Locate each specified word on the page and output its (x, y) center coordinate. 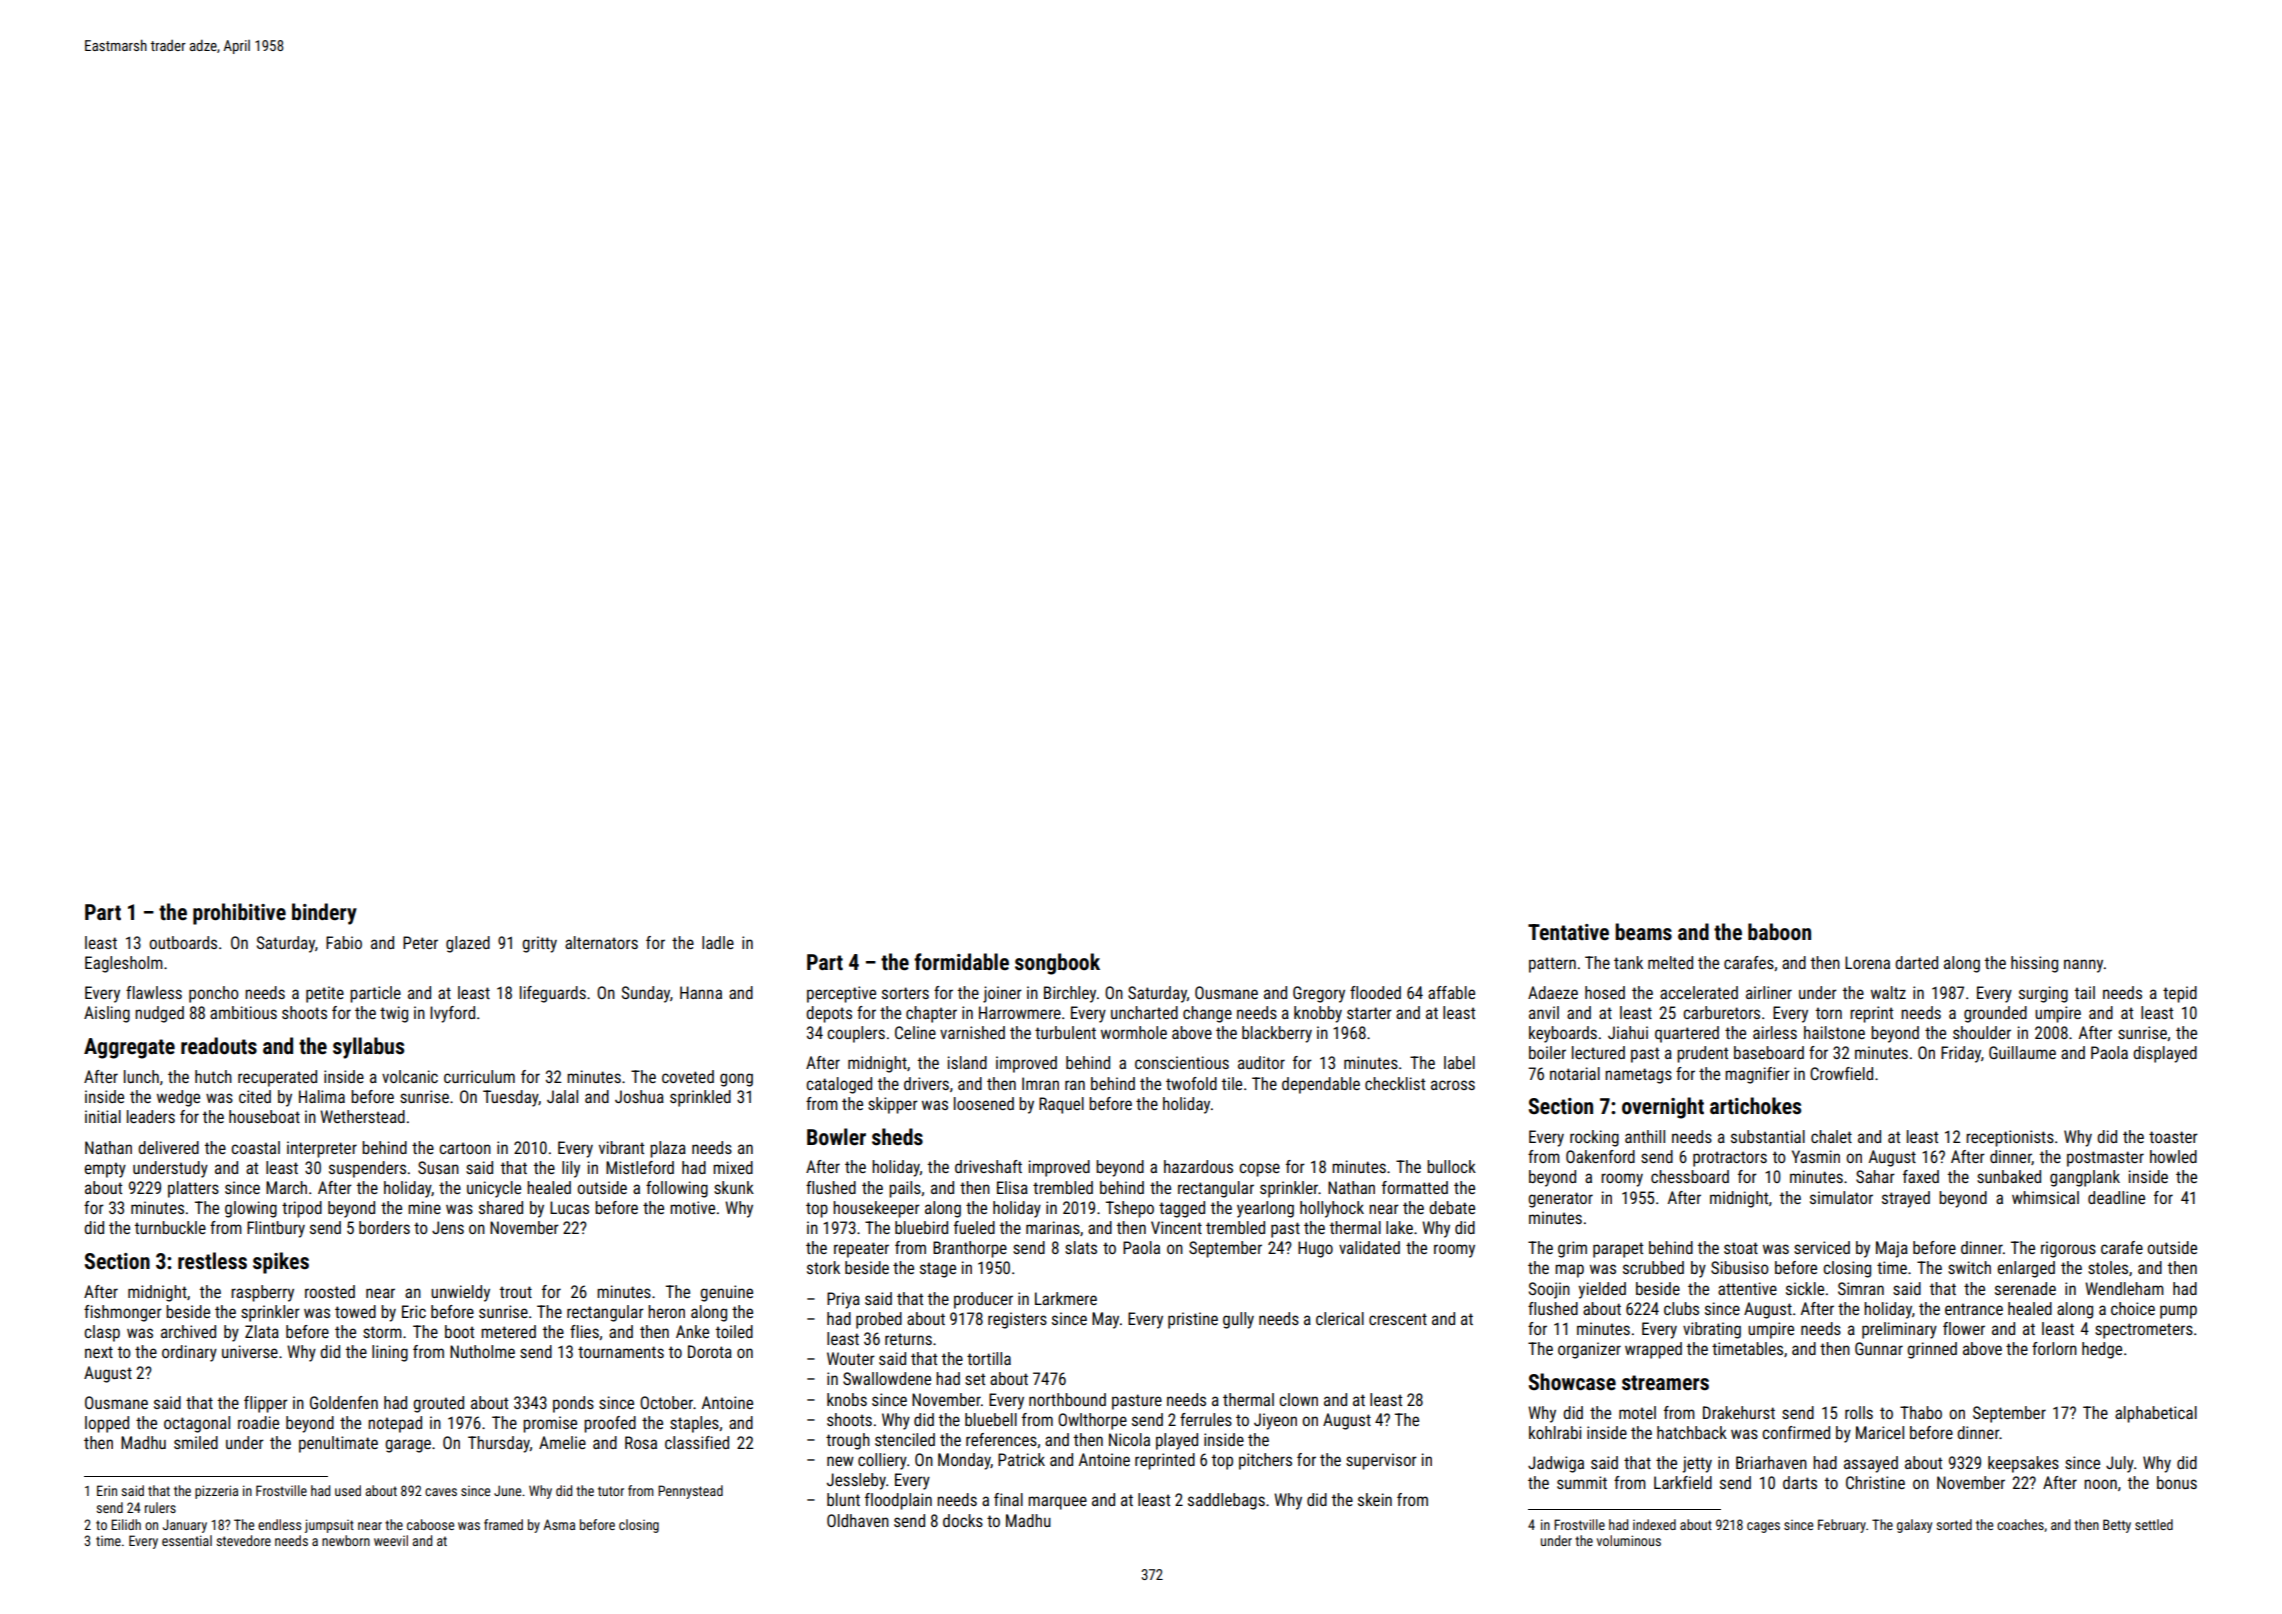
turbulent (1065, 1032)
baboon (1779, 931)
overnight (1663, 1108)
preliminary (1899, 1330)
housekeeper (876, 1209)
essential (187, 1540)
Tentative (1568, 932)
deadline (2116, 1197)
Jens (448, 1227)
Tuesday (511, 1098)
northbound (1067, 1399)
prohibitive (239, 914)
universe (250, 1351)
